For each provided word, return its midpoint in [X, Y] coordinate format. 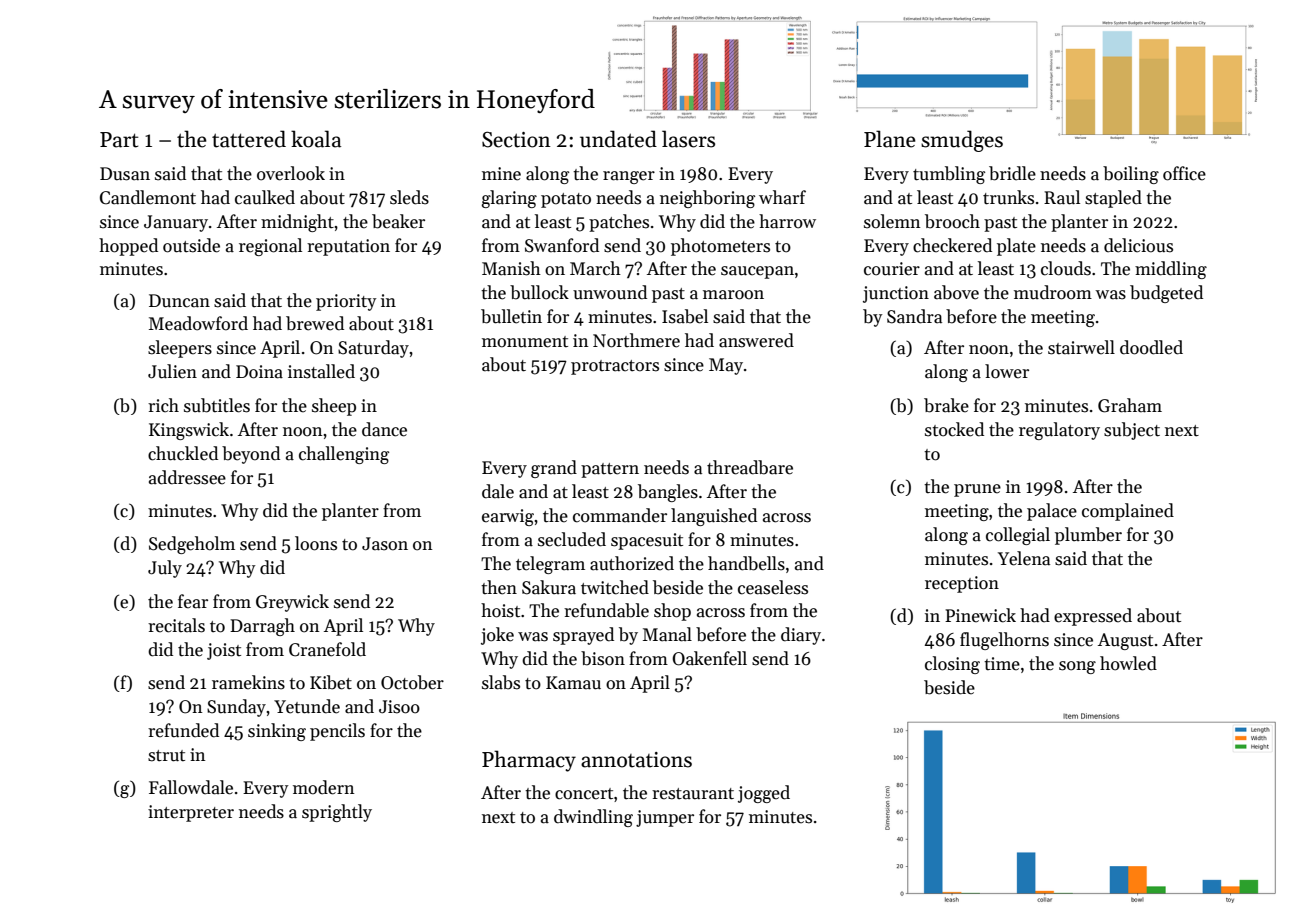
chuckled [183, 453]
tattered [249, 139]
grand [554, 469]
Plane [890, 139]
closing [952, 665]
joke [497, 636]
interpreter [191, 813]
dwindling [593, 818]
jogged [764, 794]
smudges [962, 141]
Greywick [292, 603]
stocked [954, 429]
